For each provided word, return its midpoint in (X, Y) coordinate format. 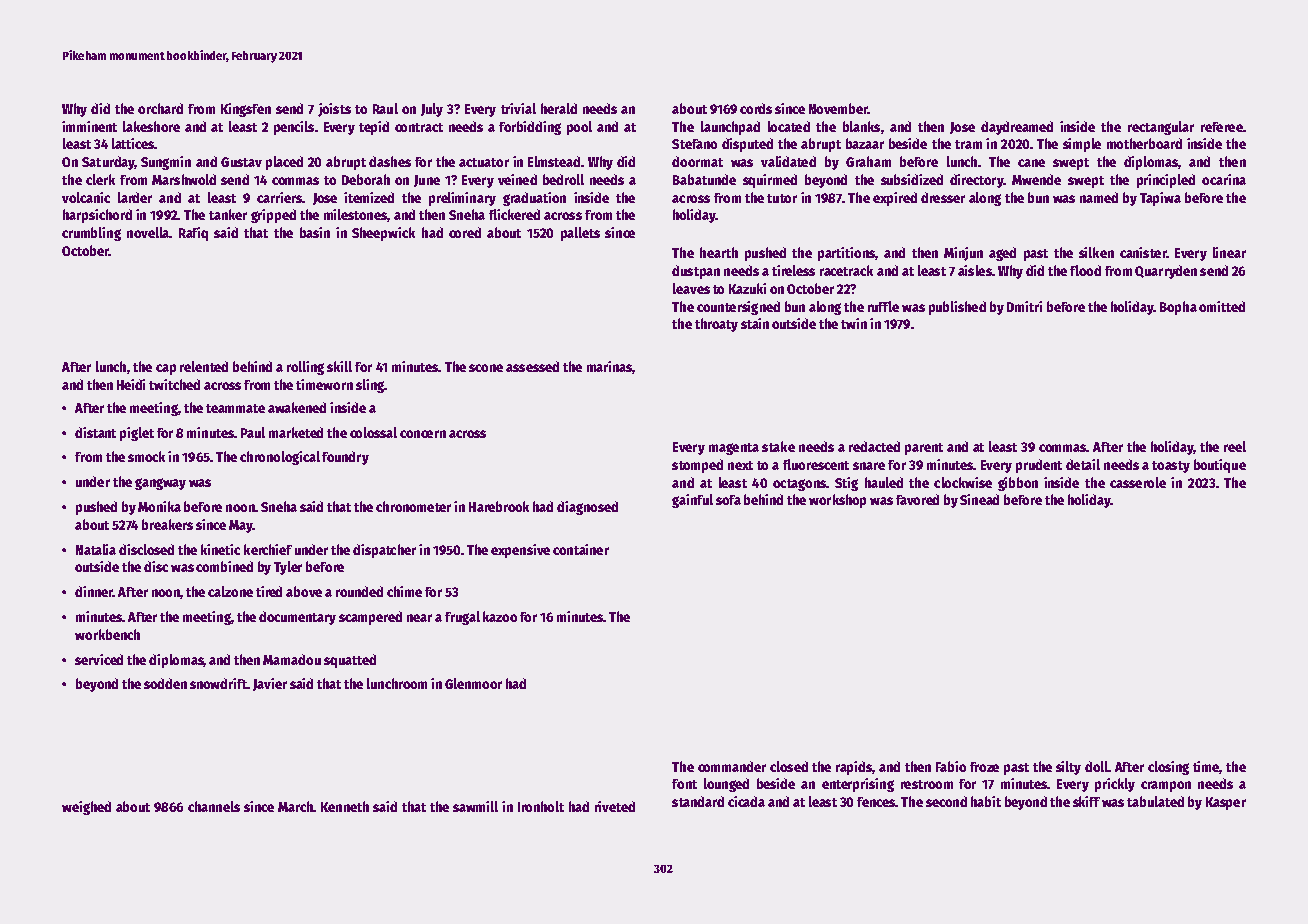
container (581, 549)
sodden (165, 683)
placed (284, 163)
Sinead (979, 499)
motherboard (1144, 143)
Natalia (96, 549)
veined (517, 179)
